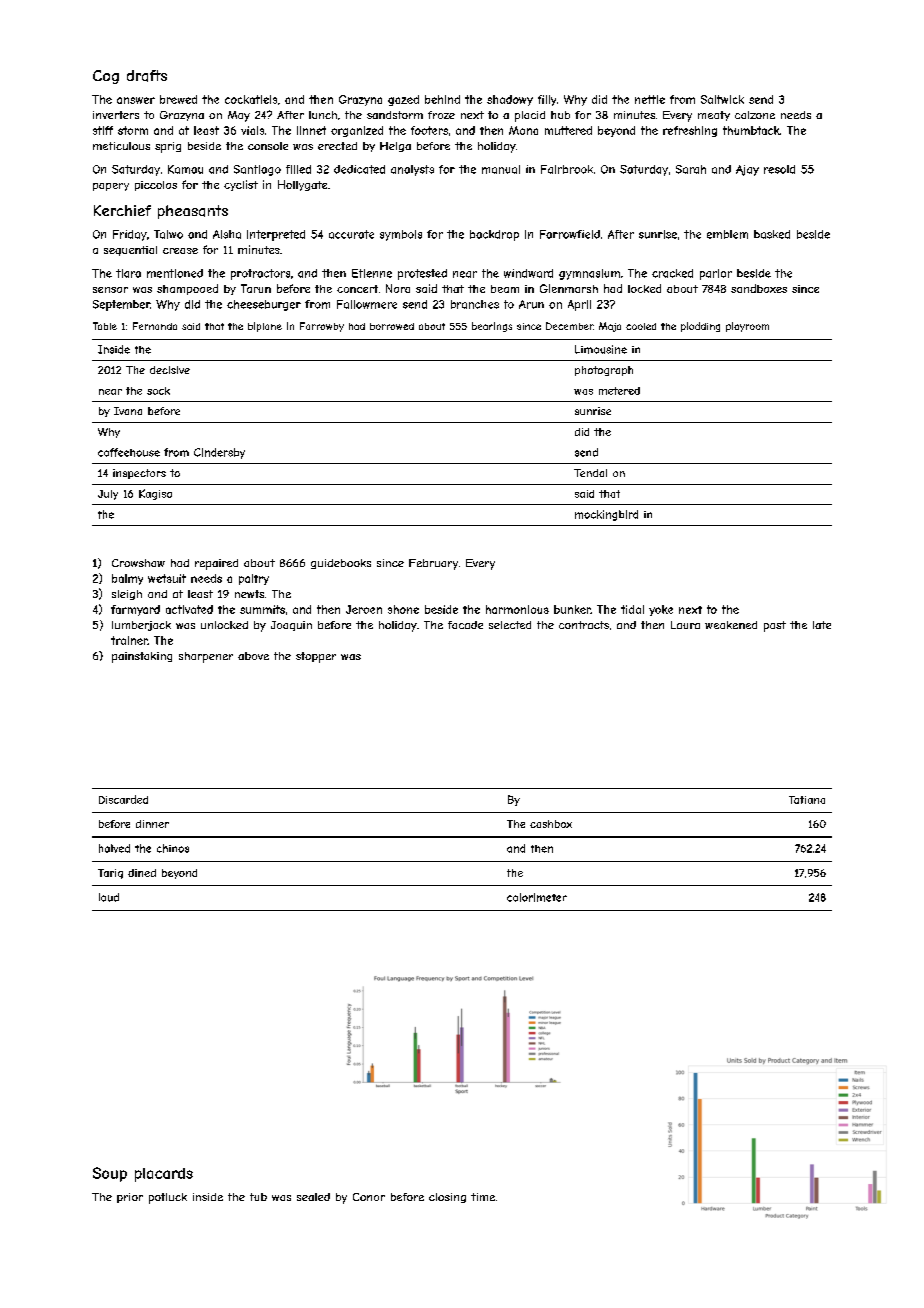 Image resolution: width=924 pixels, height=1308 pixels. Describe the element at coordinates (483, 1197) in the page. I see `time` at that location.
